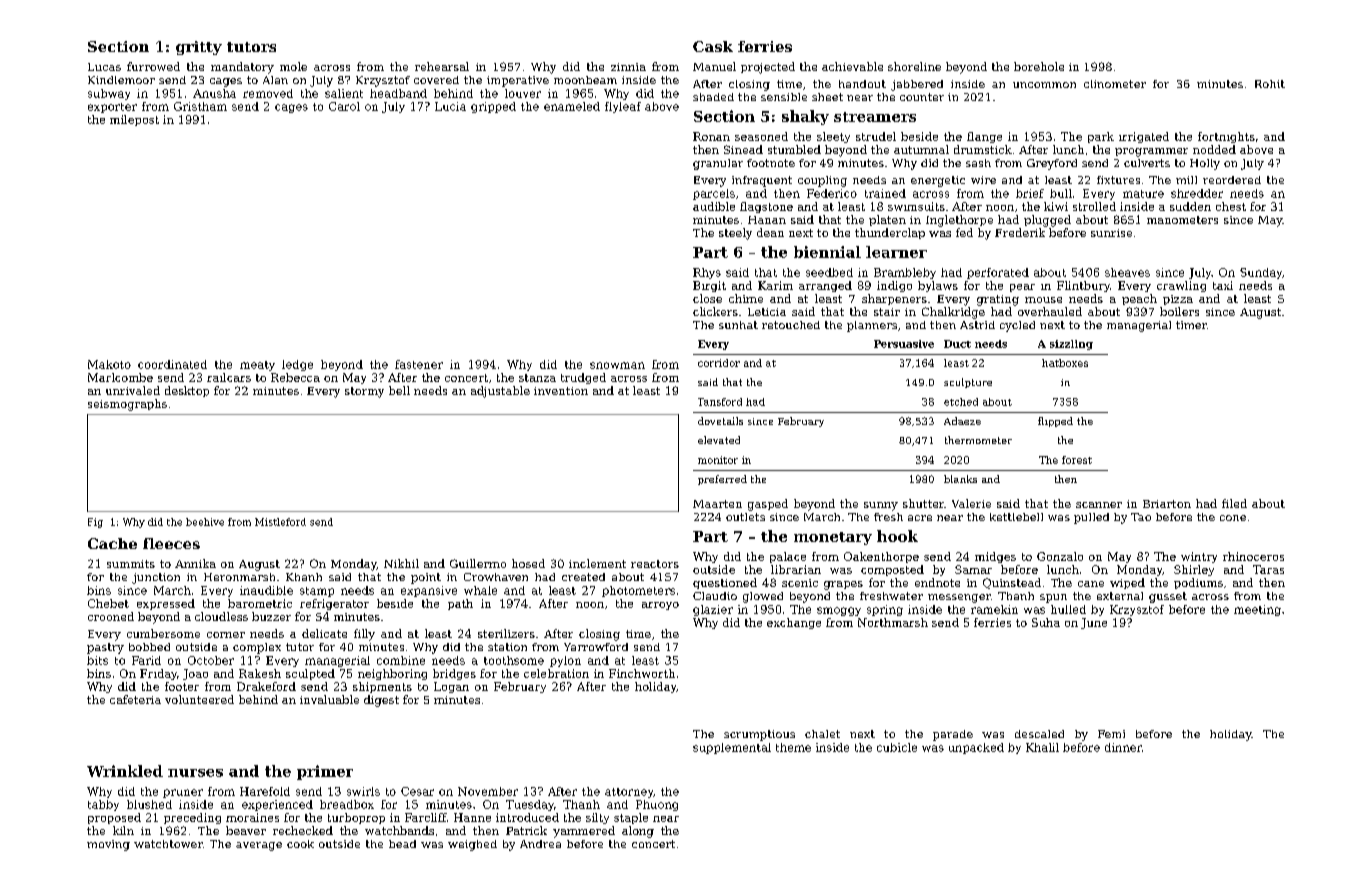 The image size is (1372, 887). Describe the element at coordinates (713, 46) in the document. I see `Cask` at that location.
